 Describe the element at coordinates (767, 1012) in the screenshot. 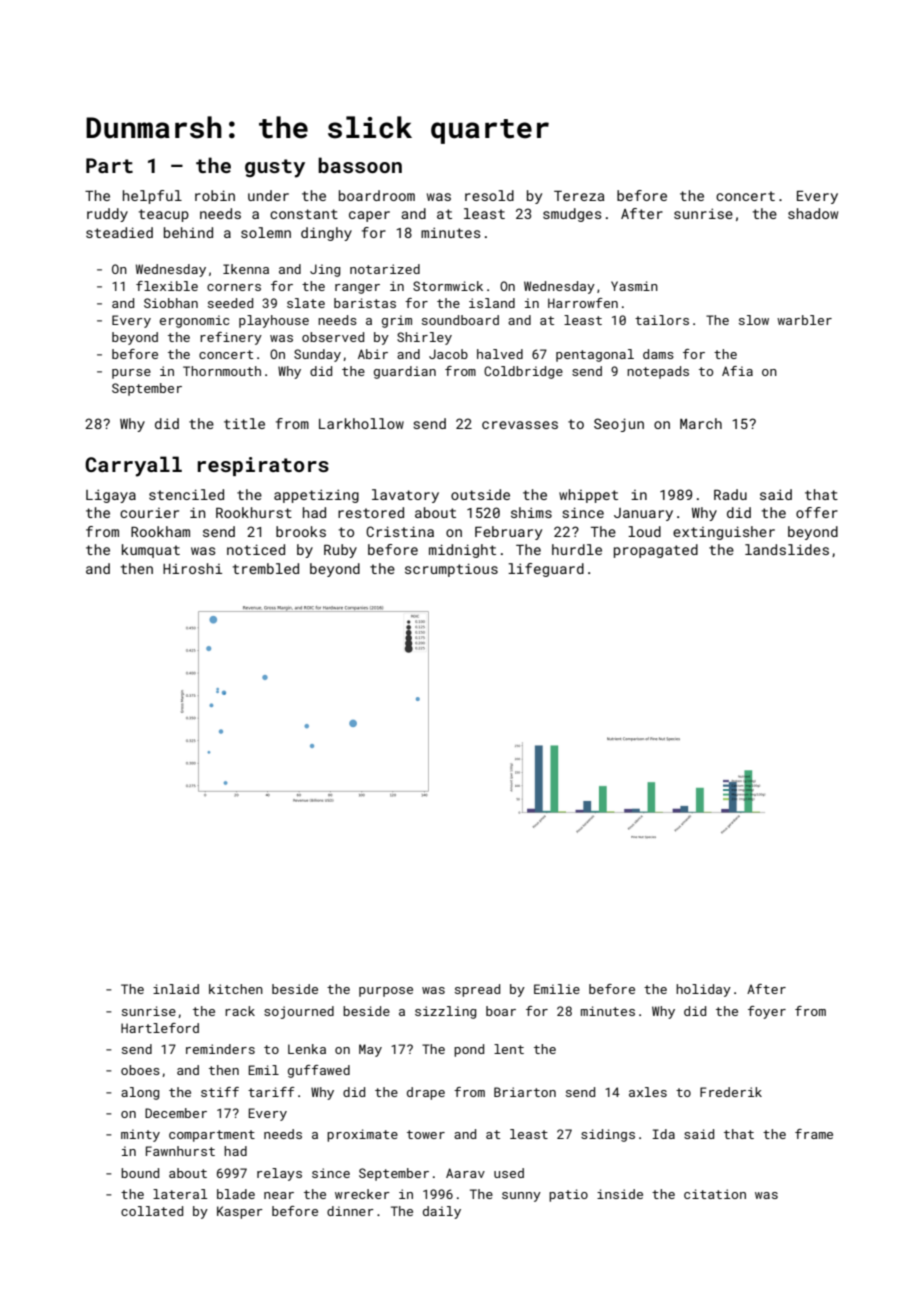

I see `foyer` at that location.
